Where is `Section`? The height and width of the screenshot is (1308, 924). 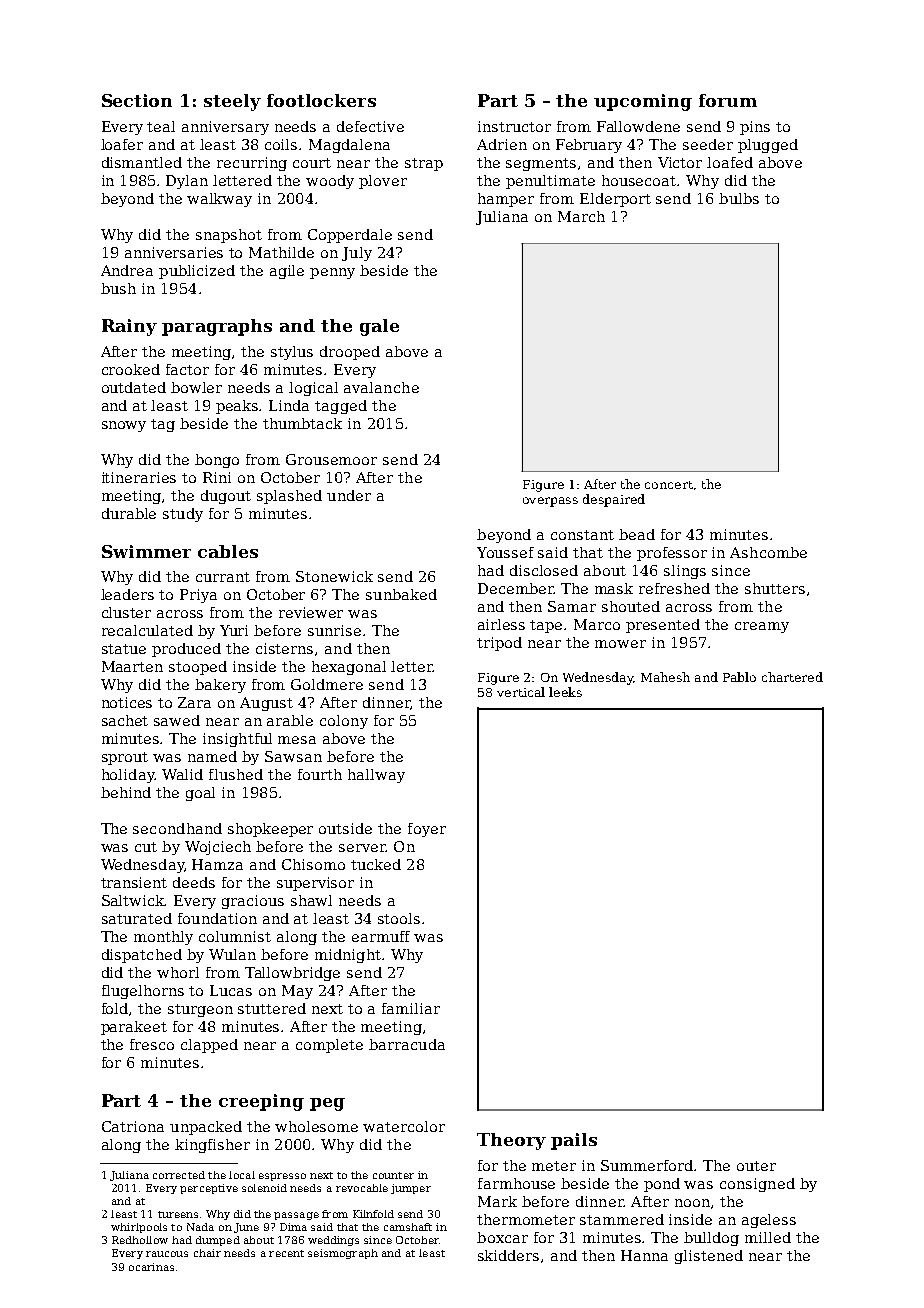 Section is located at coordinates (137, 100).
